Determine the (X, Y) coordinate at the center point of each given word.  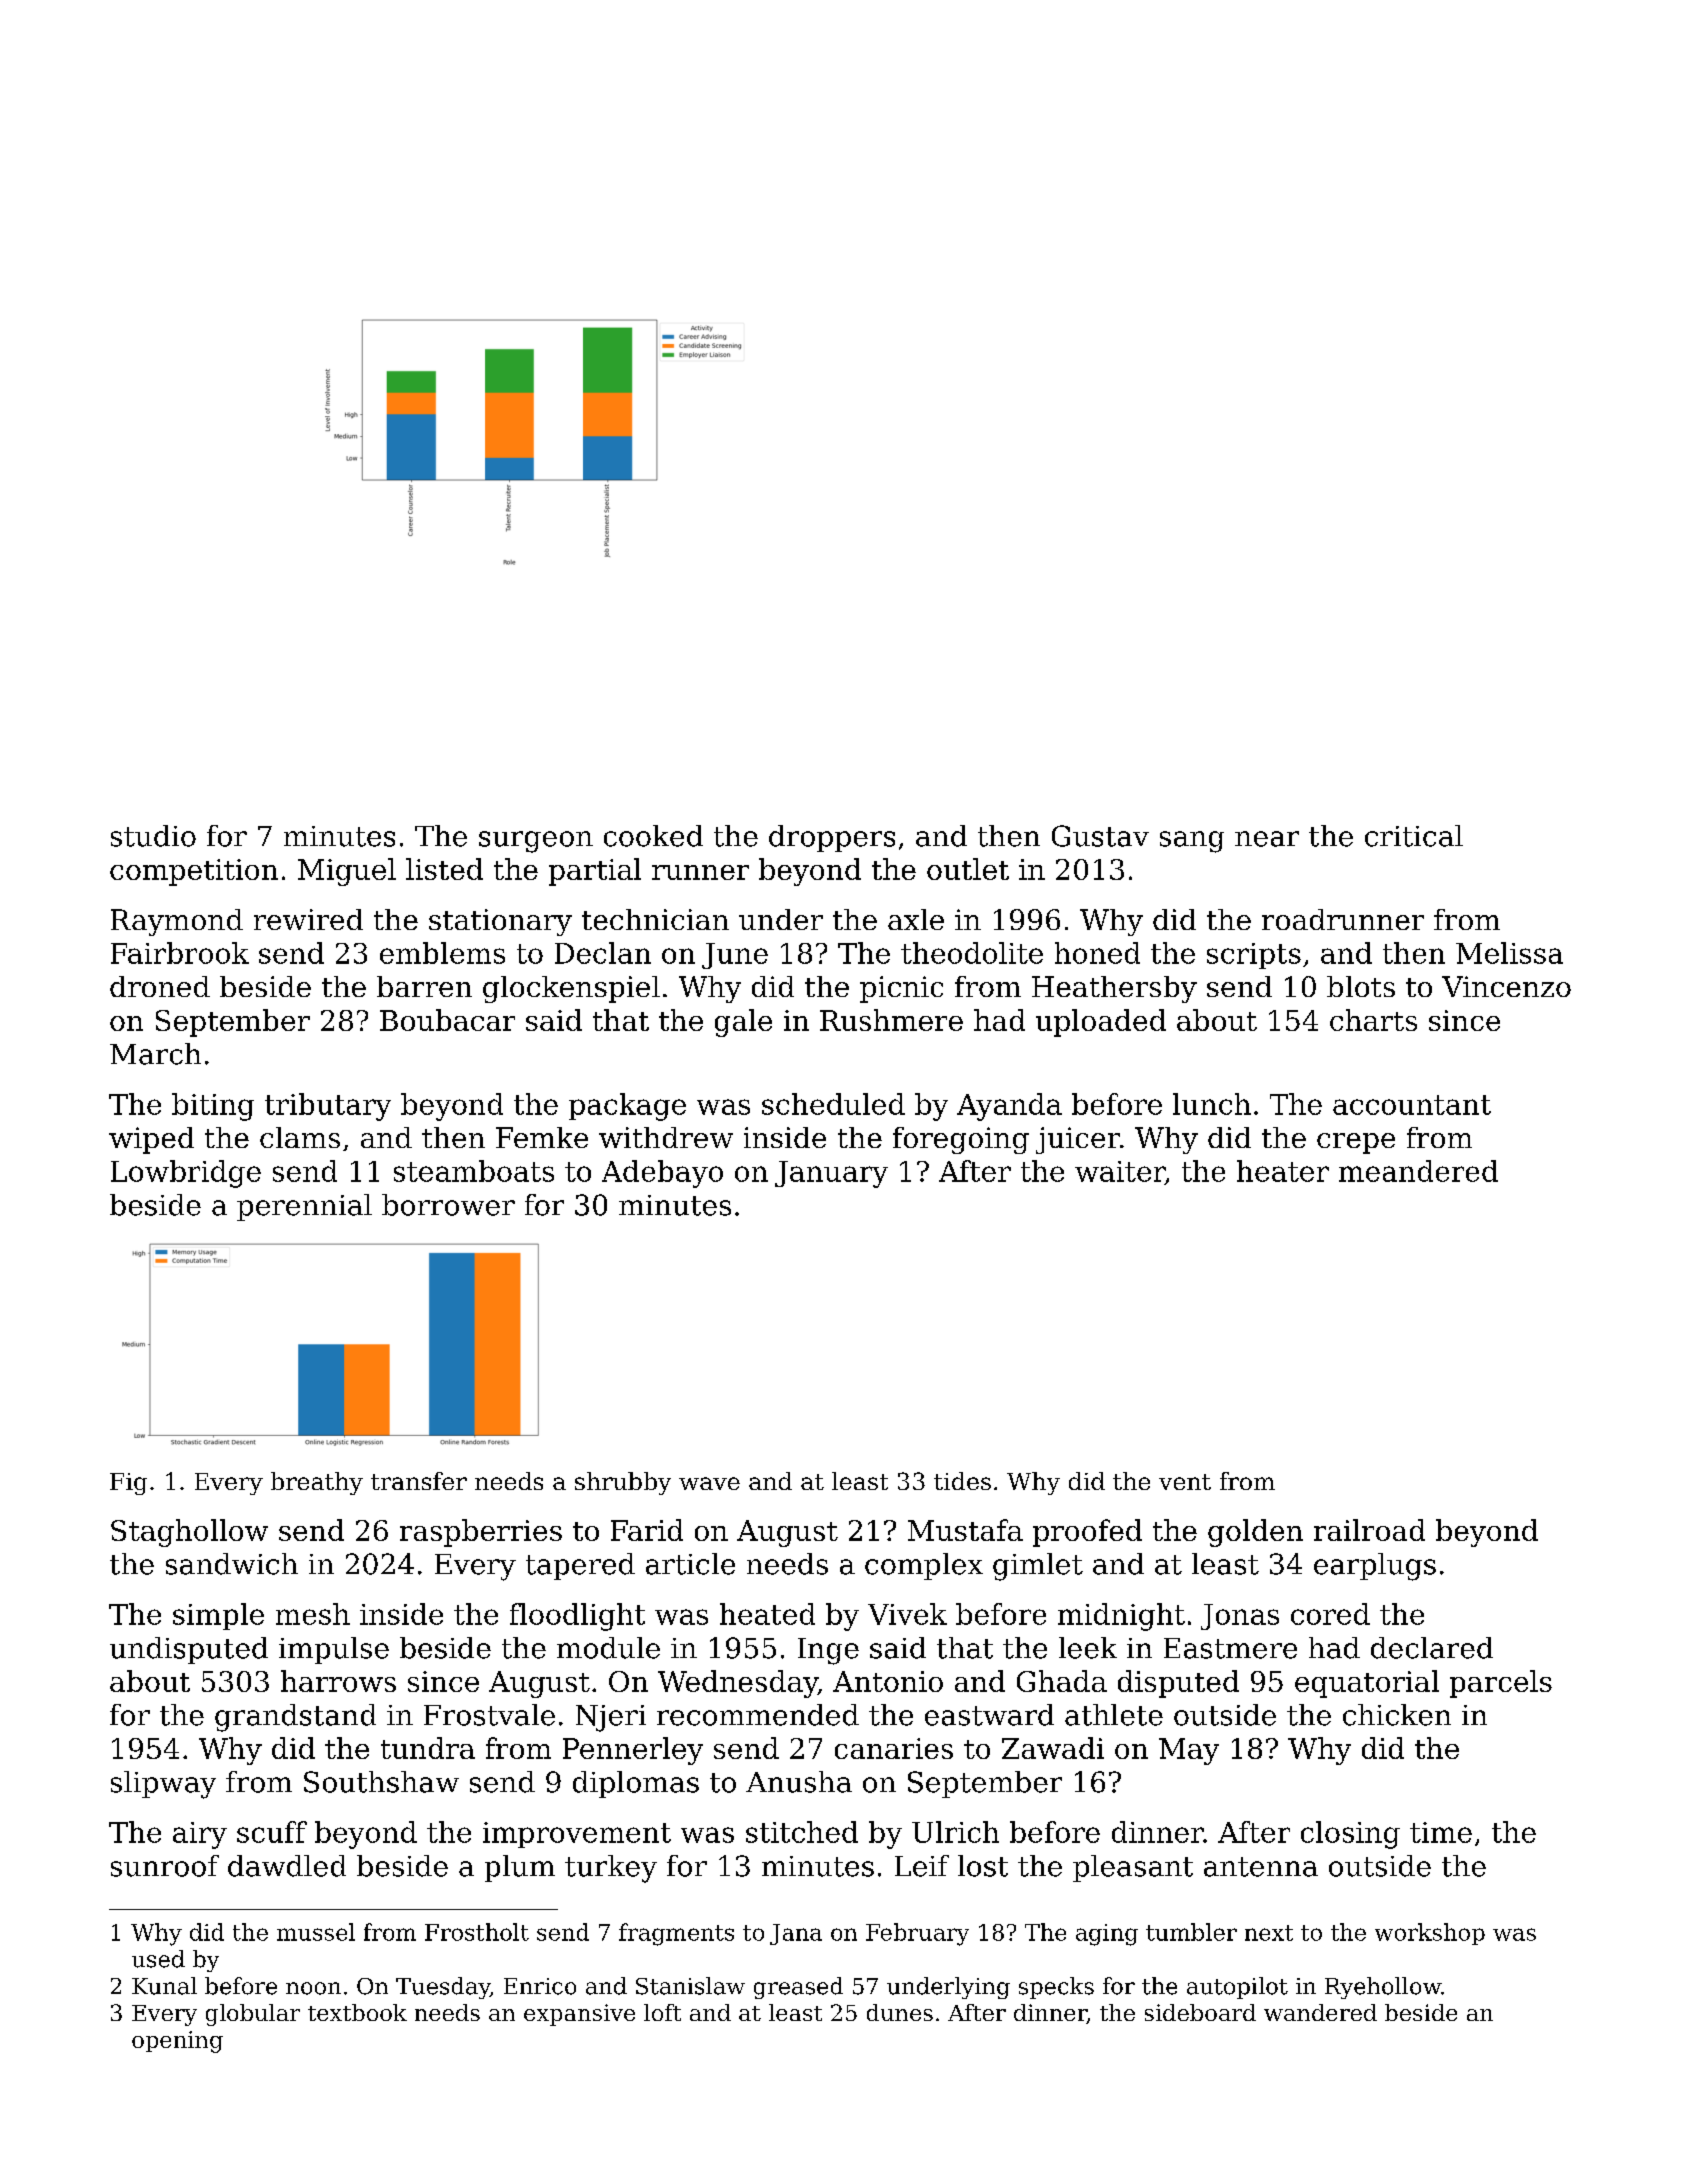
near (1267, 839)
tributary (328, 1107)
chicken (1397, 1715)
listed (444, 869)
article (690, 1564)
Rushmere (891, 1020)
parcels (1501, 1684)
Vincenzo (1506, 986)
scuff (272, 1832)
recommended (758, 1715)
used (158, 1959)
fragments (676, 1934)
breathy (317, 1483)
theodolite (972, 953)
